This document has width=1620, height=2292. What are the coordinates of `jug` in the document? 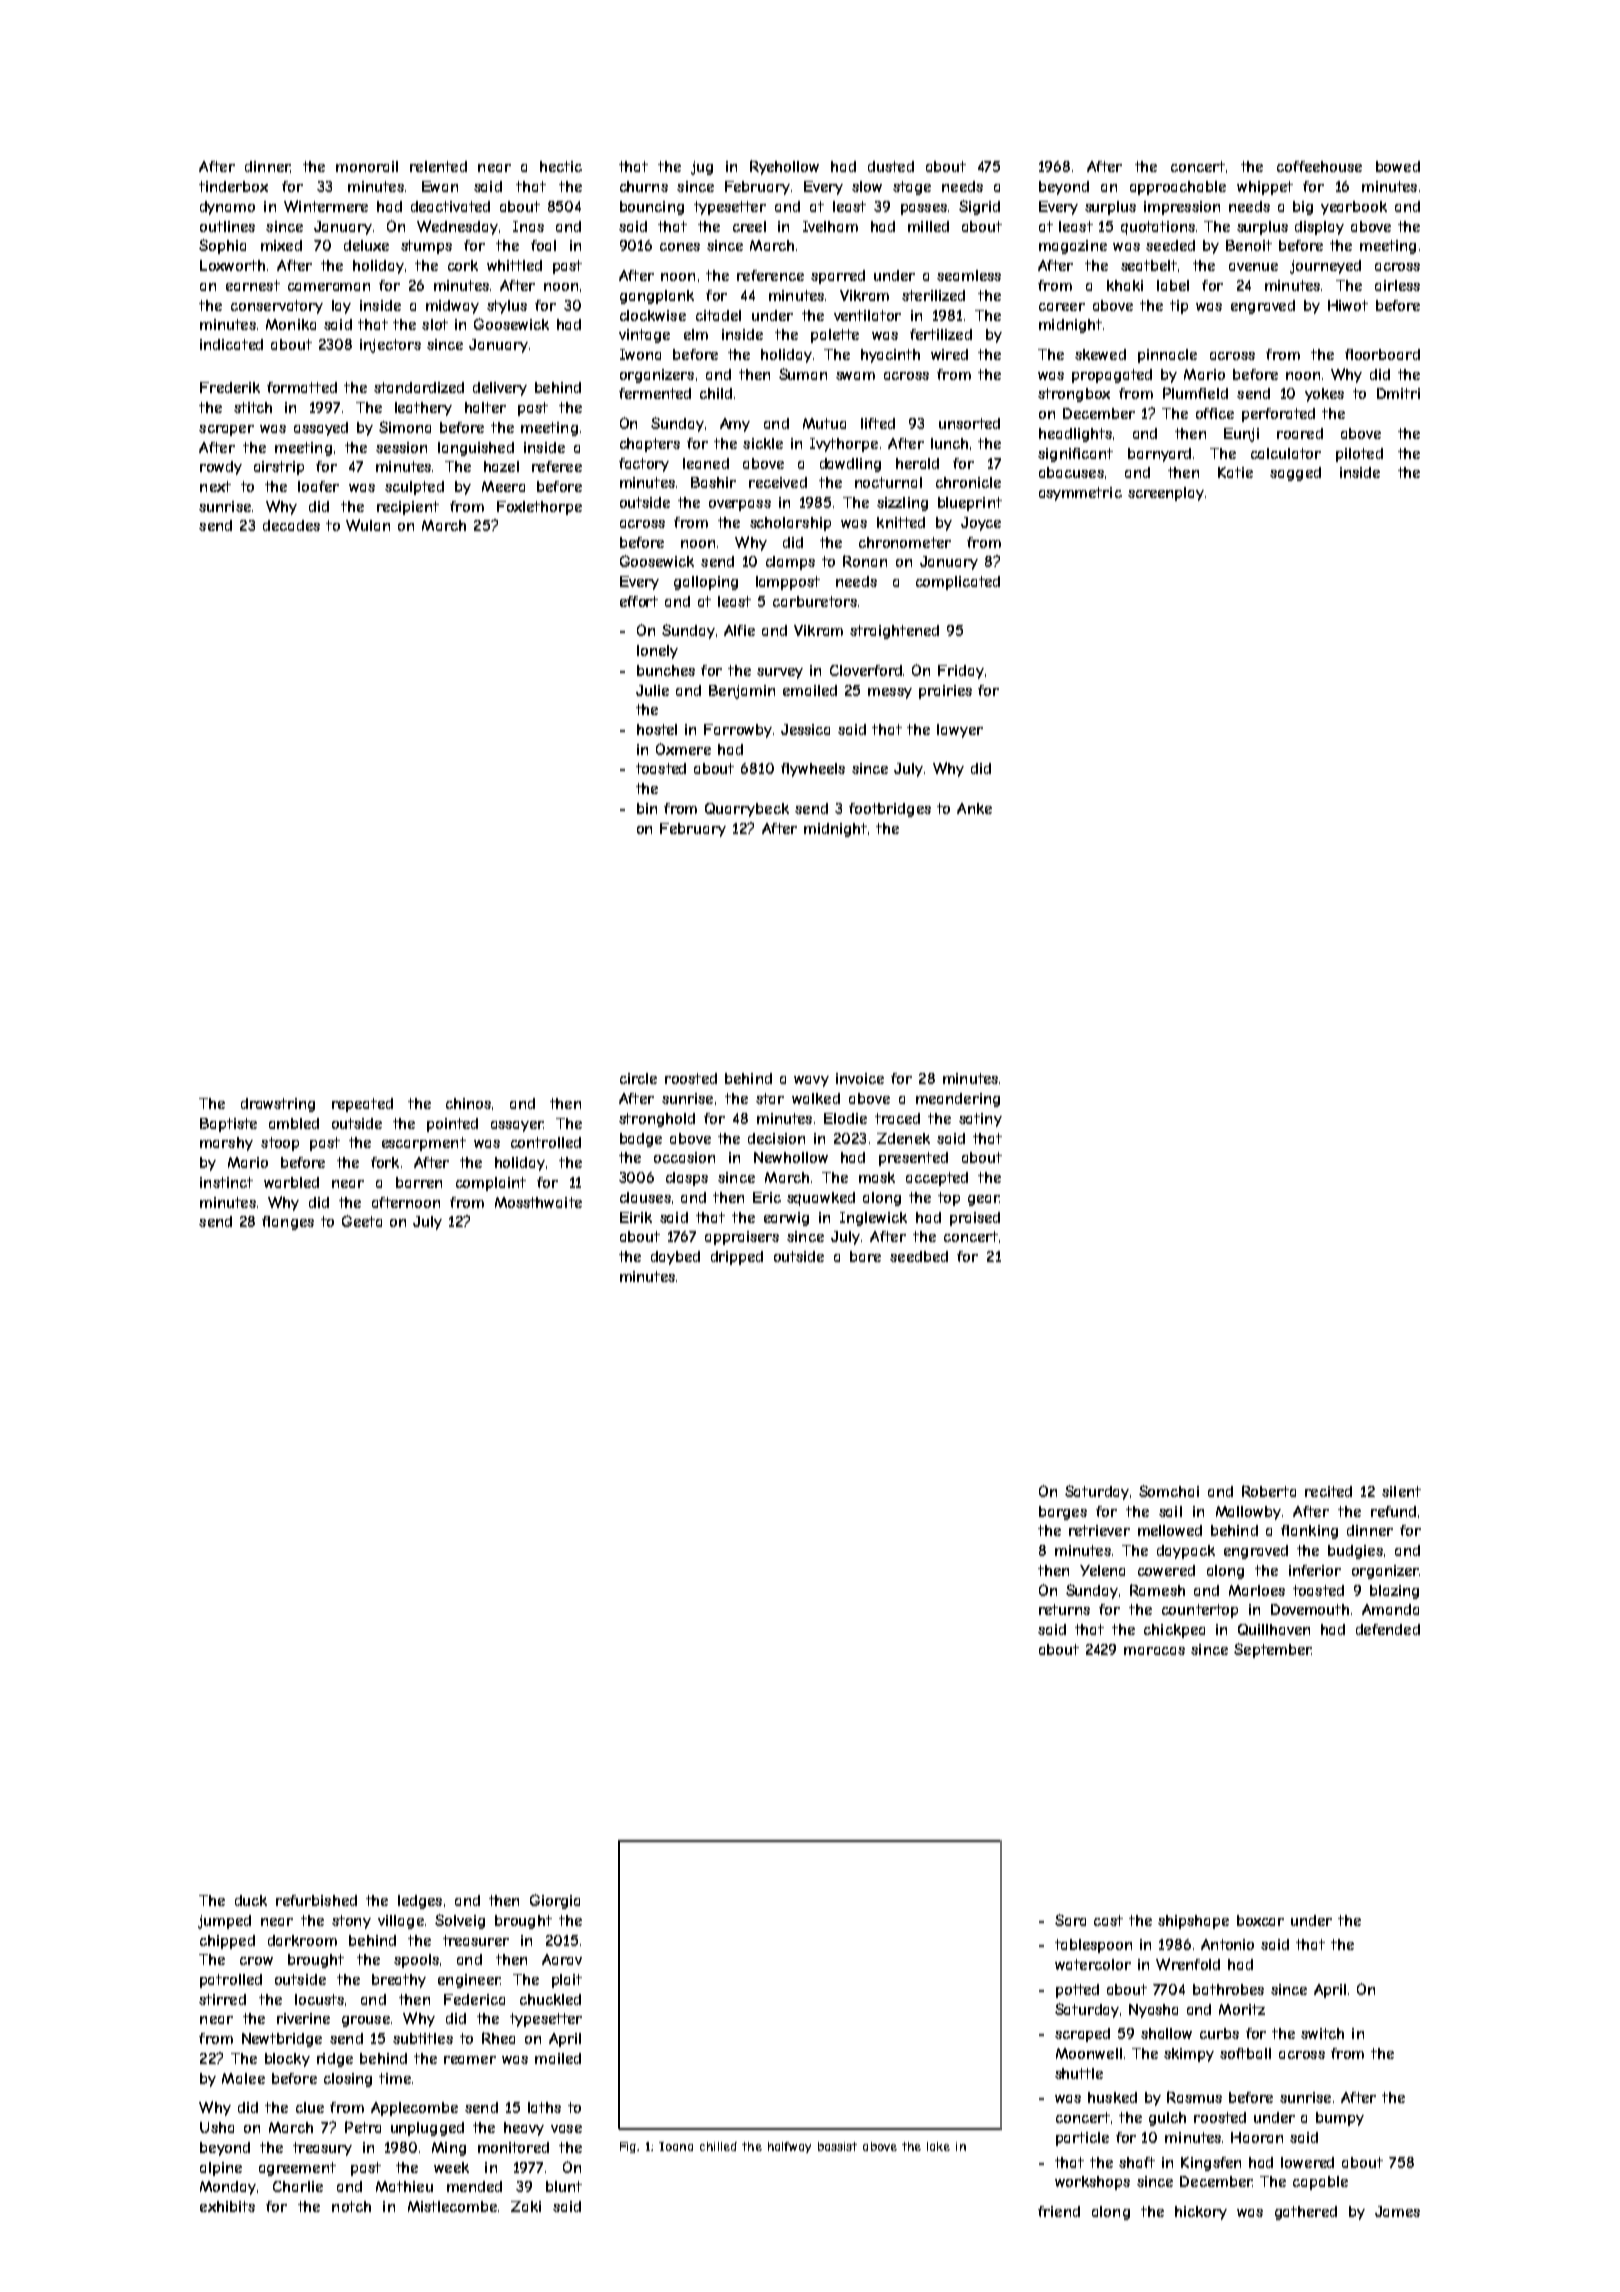 It's located at (702, 168).
